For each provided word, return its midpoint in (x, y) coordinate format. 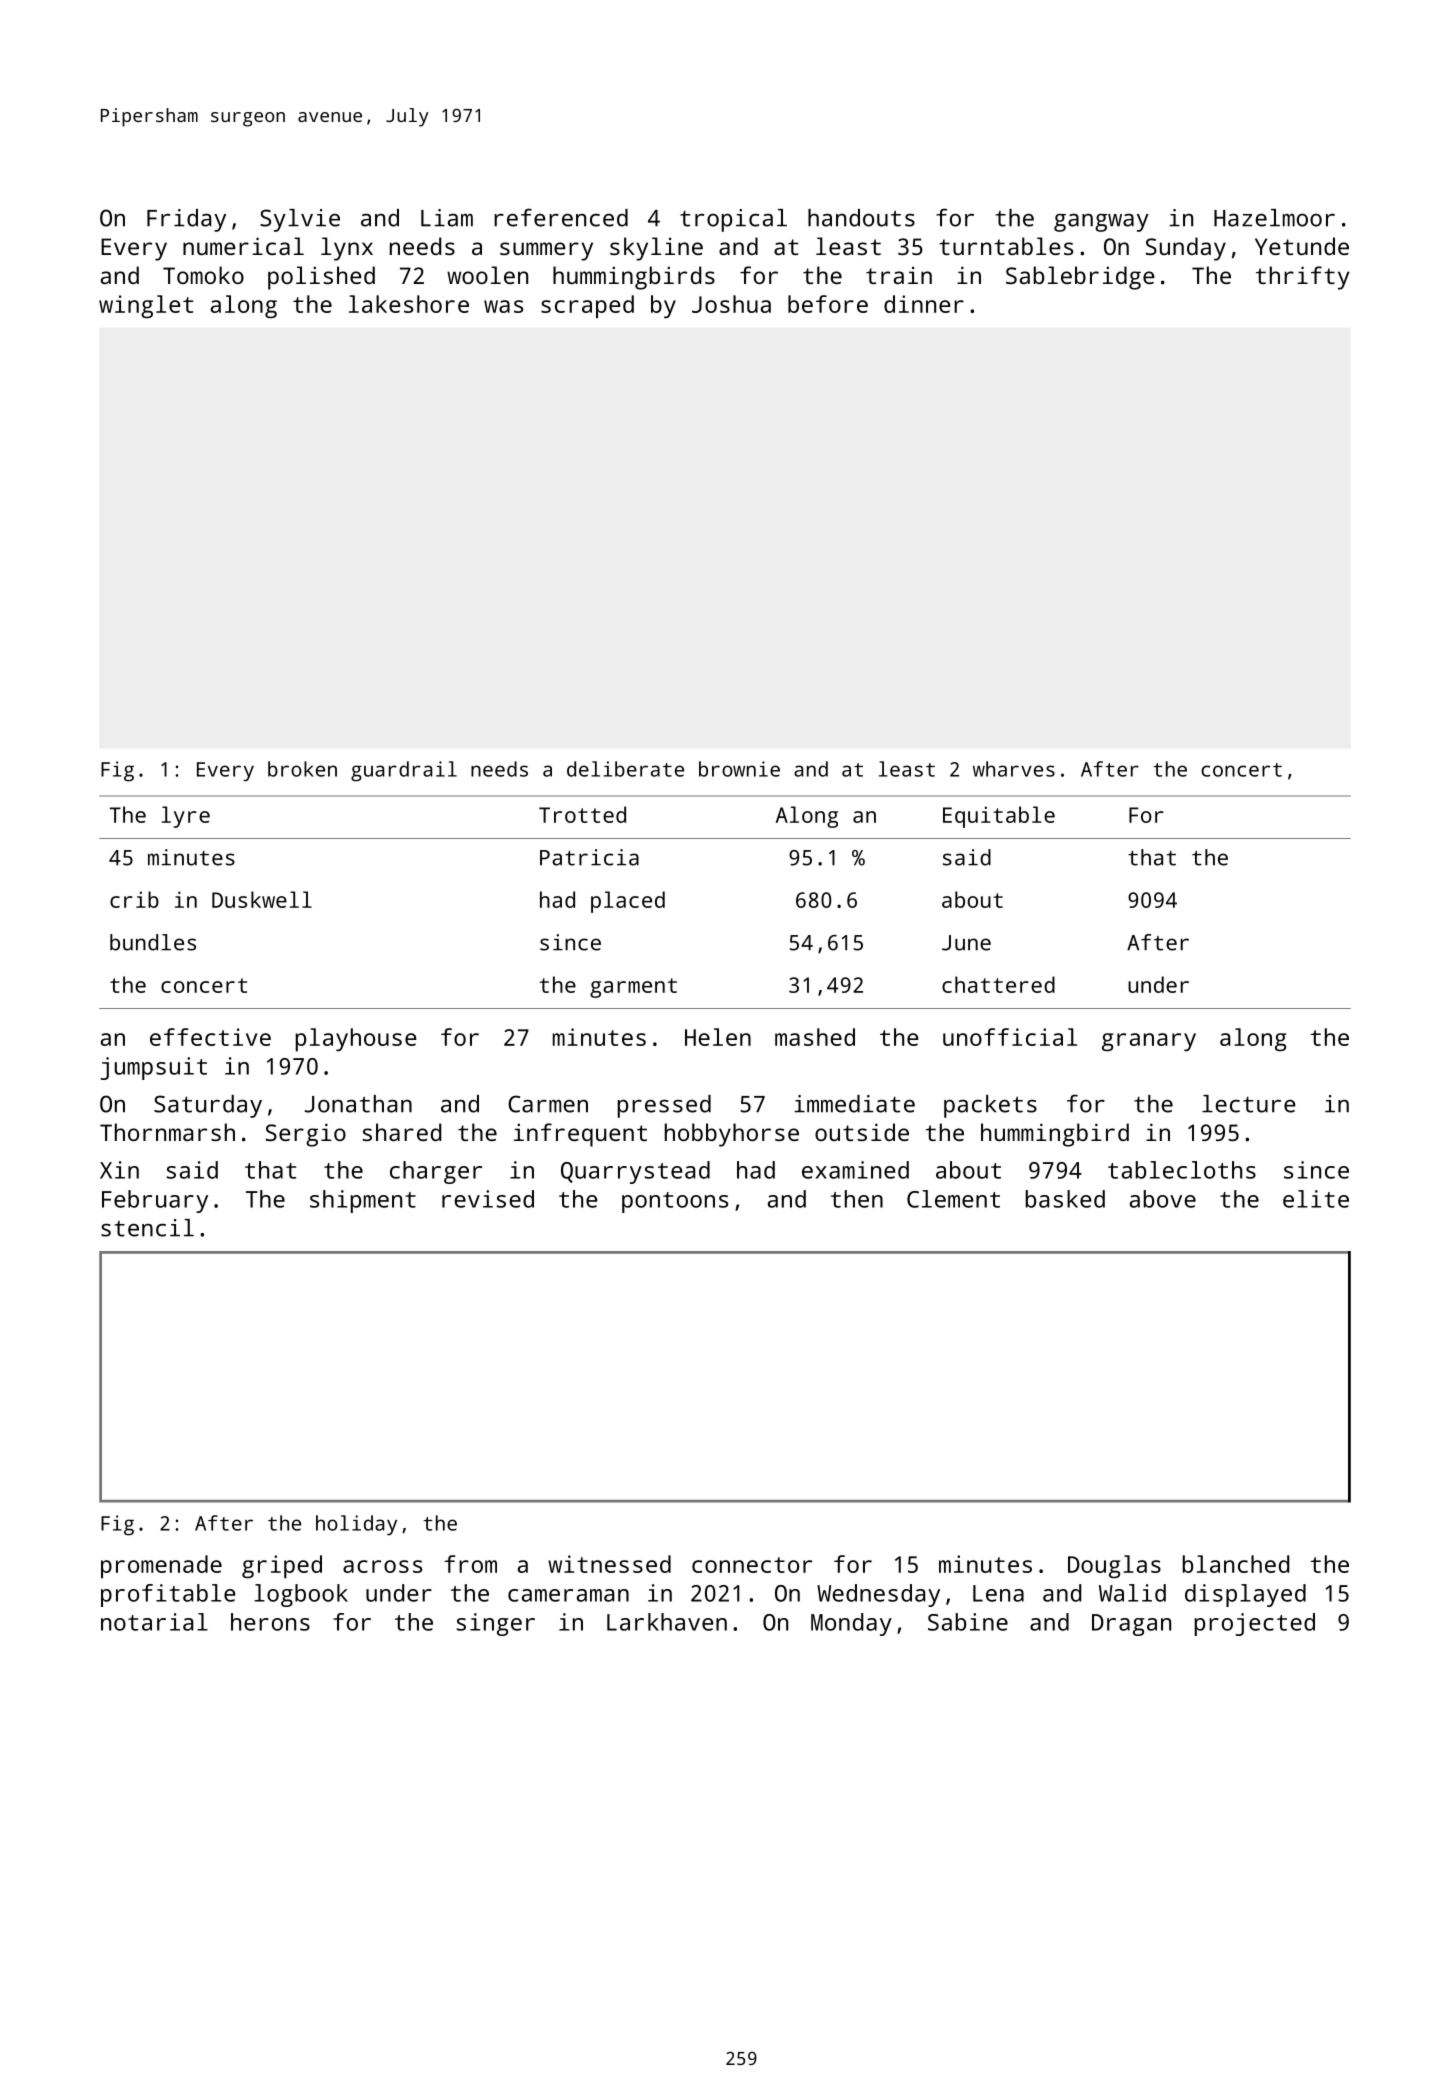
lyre (186, 817)
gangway (1101, 223)
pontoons (675, 1202)
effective (210, 1037)
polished (321, 278)
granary (1149, 1042)
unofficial (1010, 1037)
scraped (587, 307)
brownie (739, 769)
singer (496, 1624)
